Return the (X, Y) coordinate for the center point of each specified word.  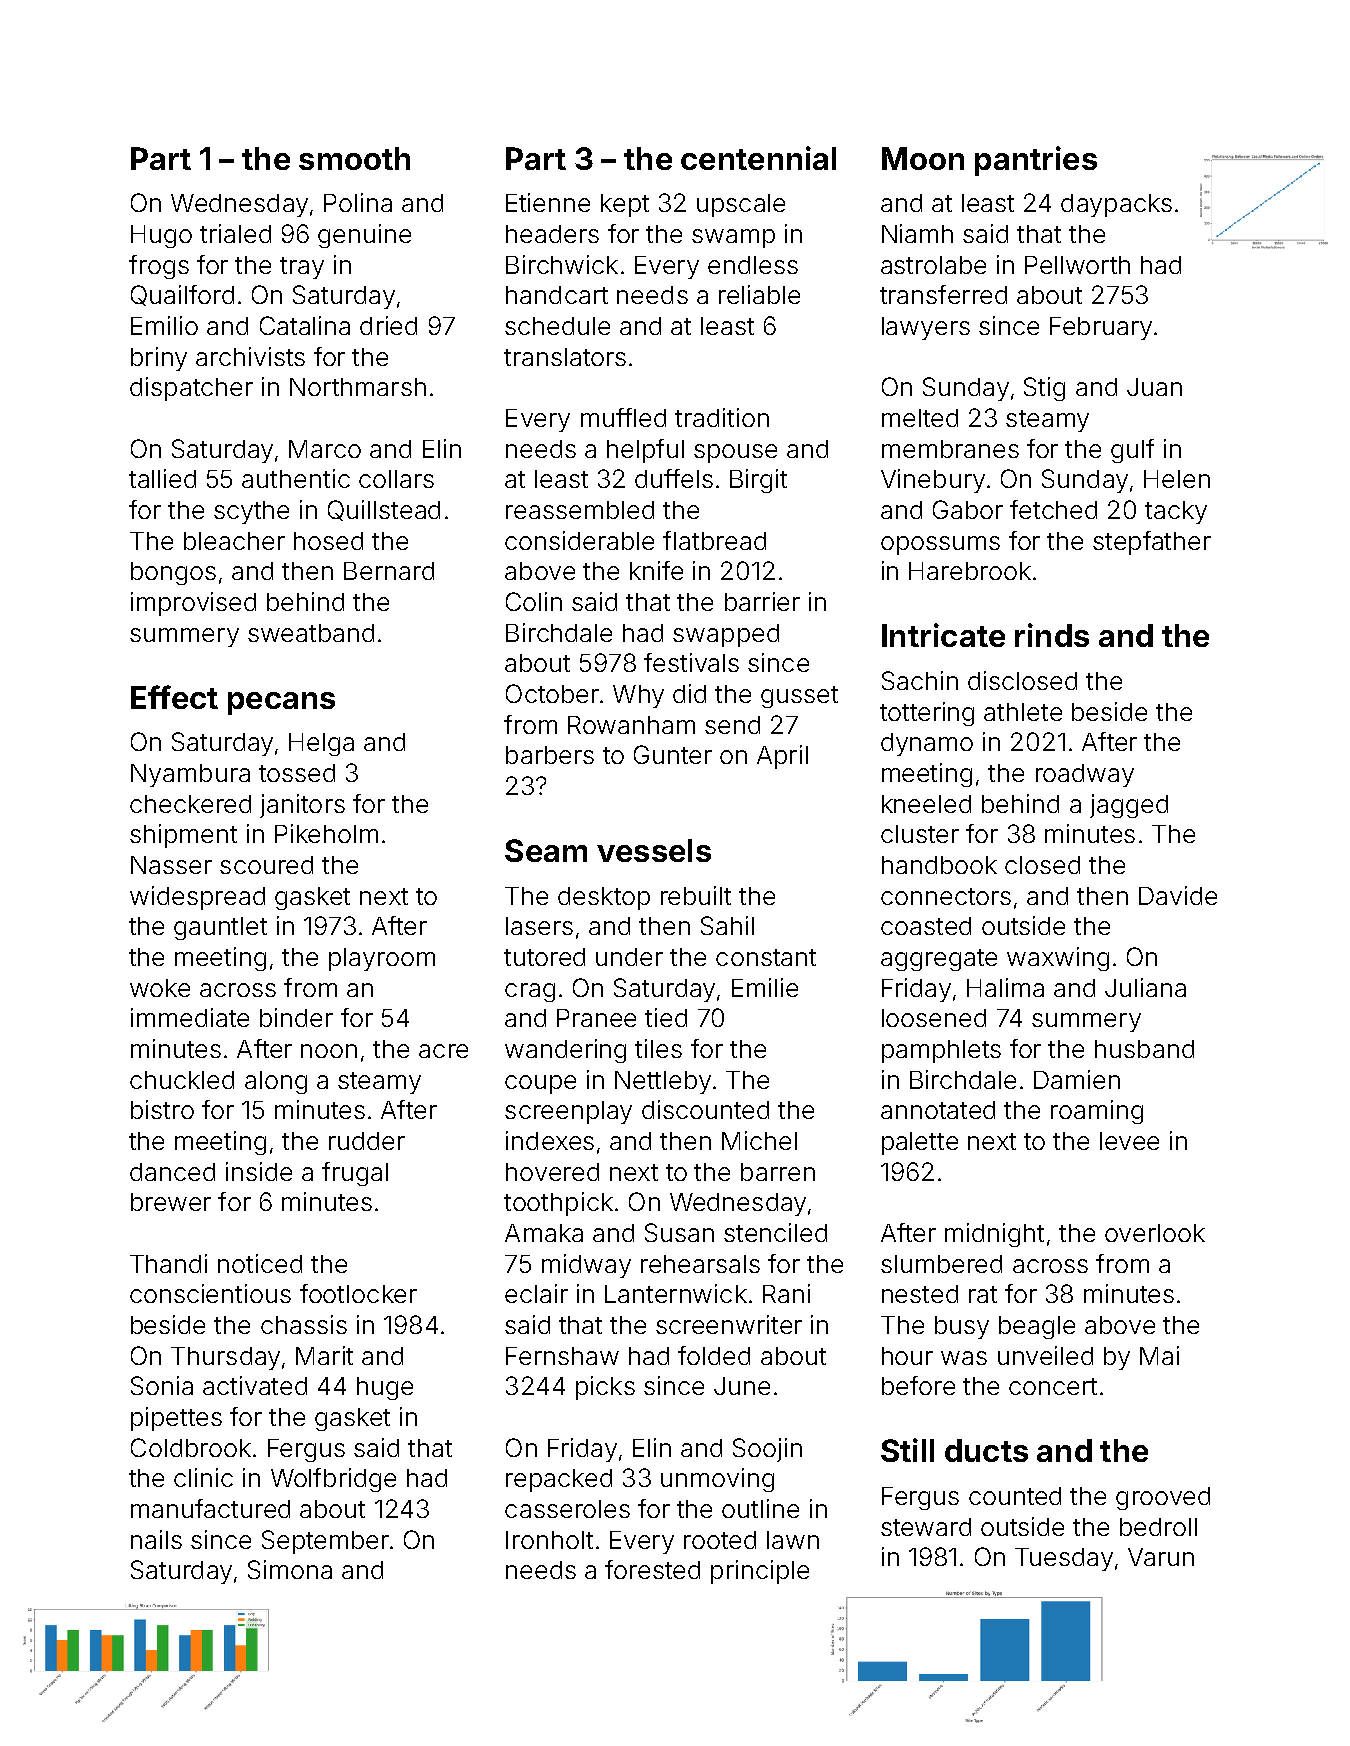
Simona (290, 1569)
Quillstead (384, 510)
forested (652, 1569)
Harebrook (970, 571)
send (732, 725)
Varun (1161, 1557)
